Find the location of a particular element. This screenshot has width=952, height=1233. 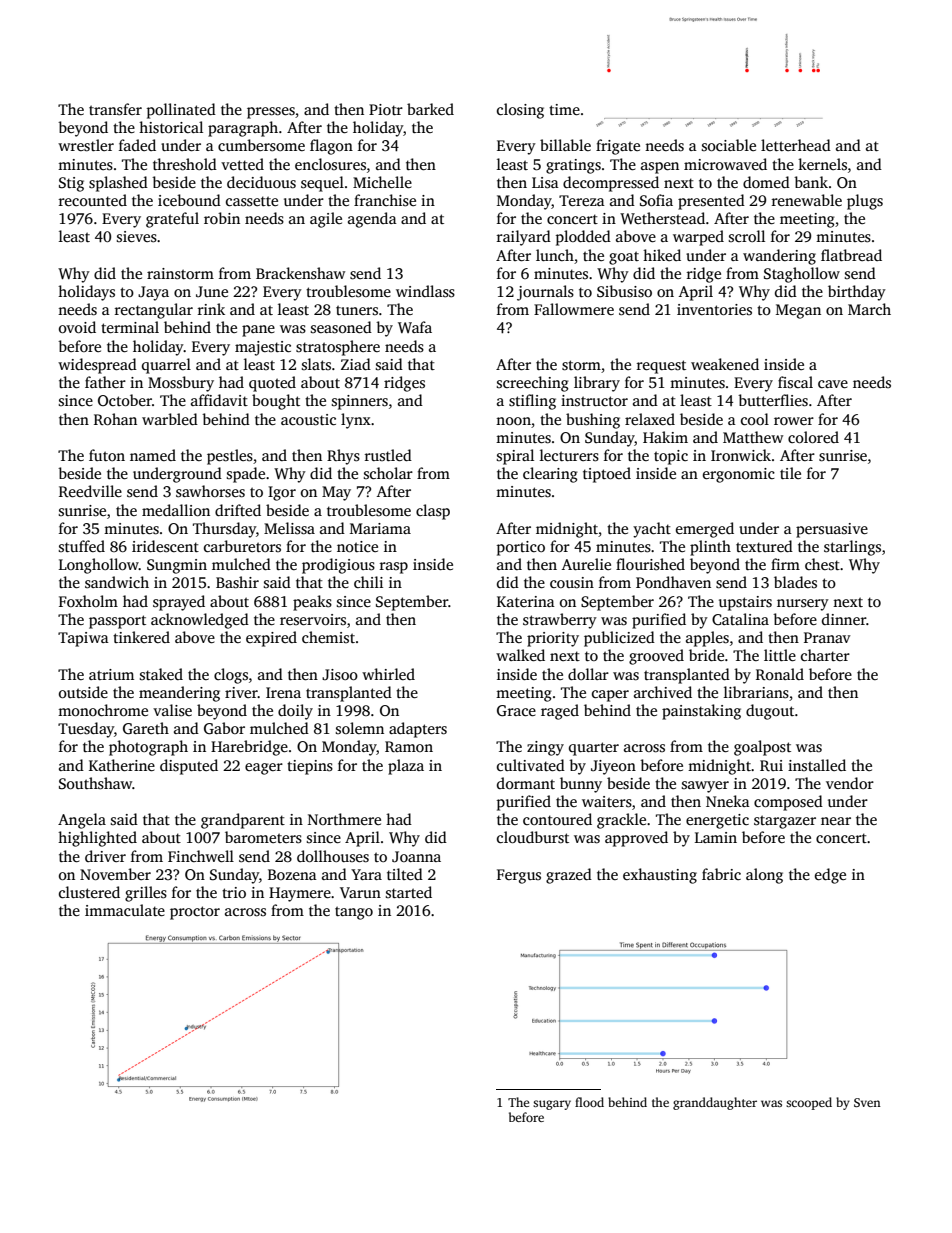

yacht is located at coordinates (652, 530).
